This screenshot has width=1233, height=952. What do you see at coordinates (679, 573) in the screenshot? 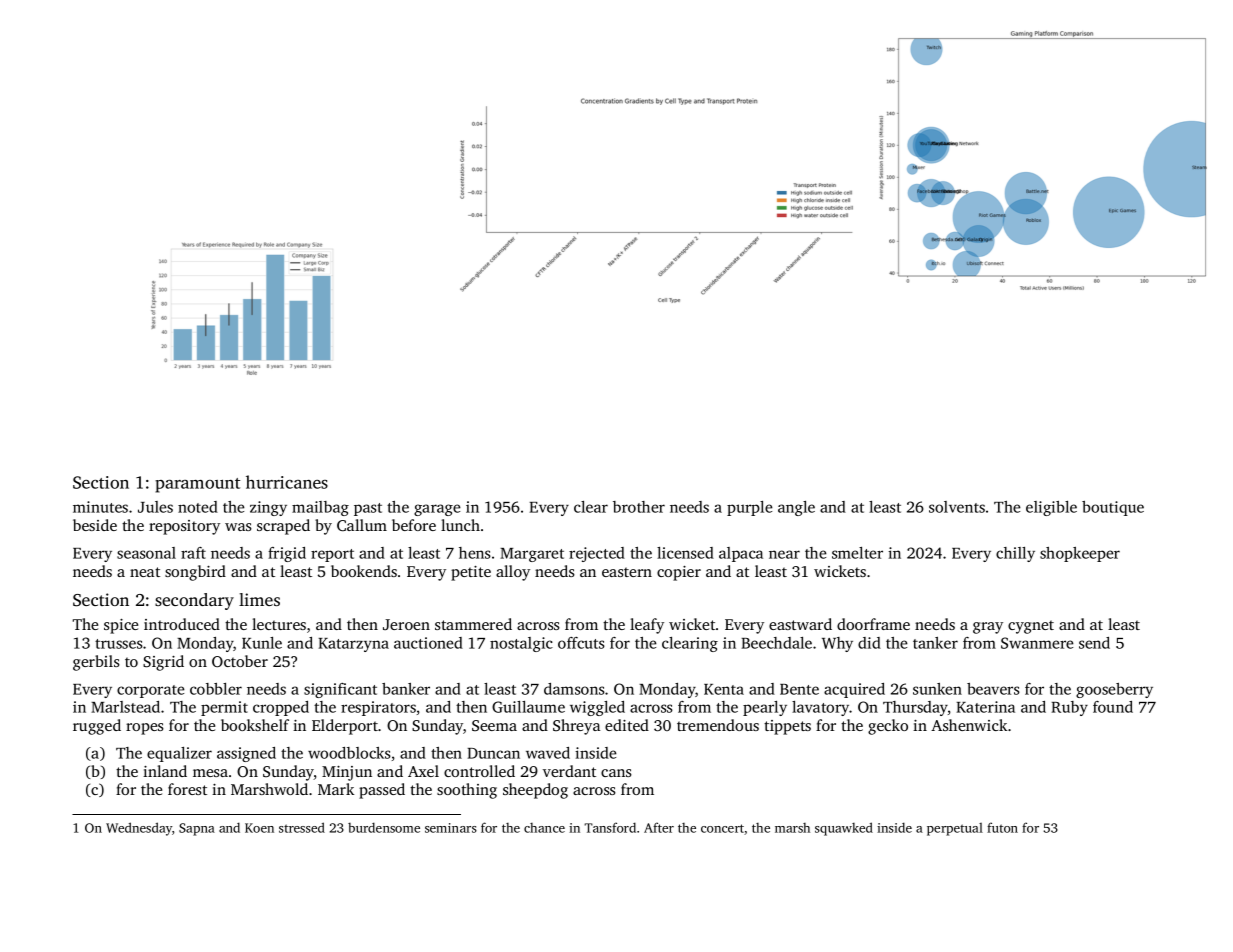
I see `copier` at bounding box center [679, 573].
